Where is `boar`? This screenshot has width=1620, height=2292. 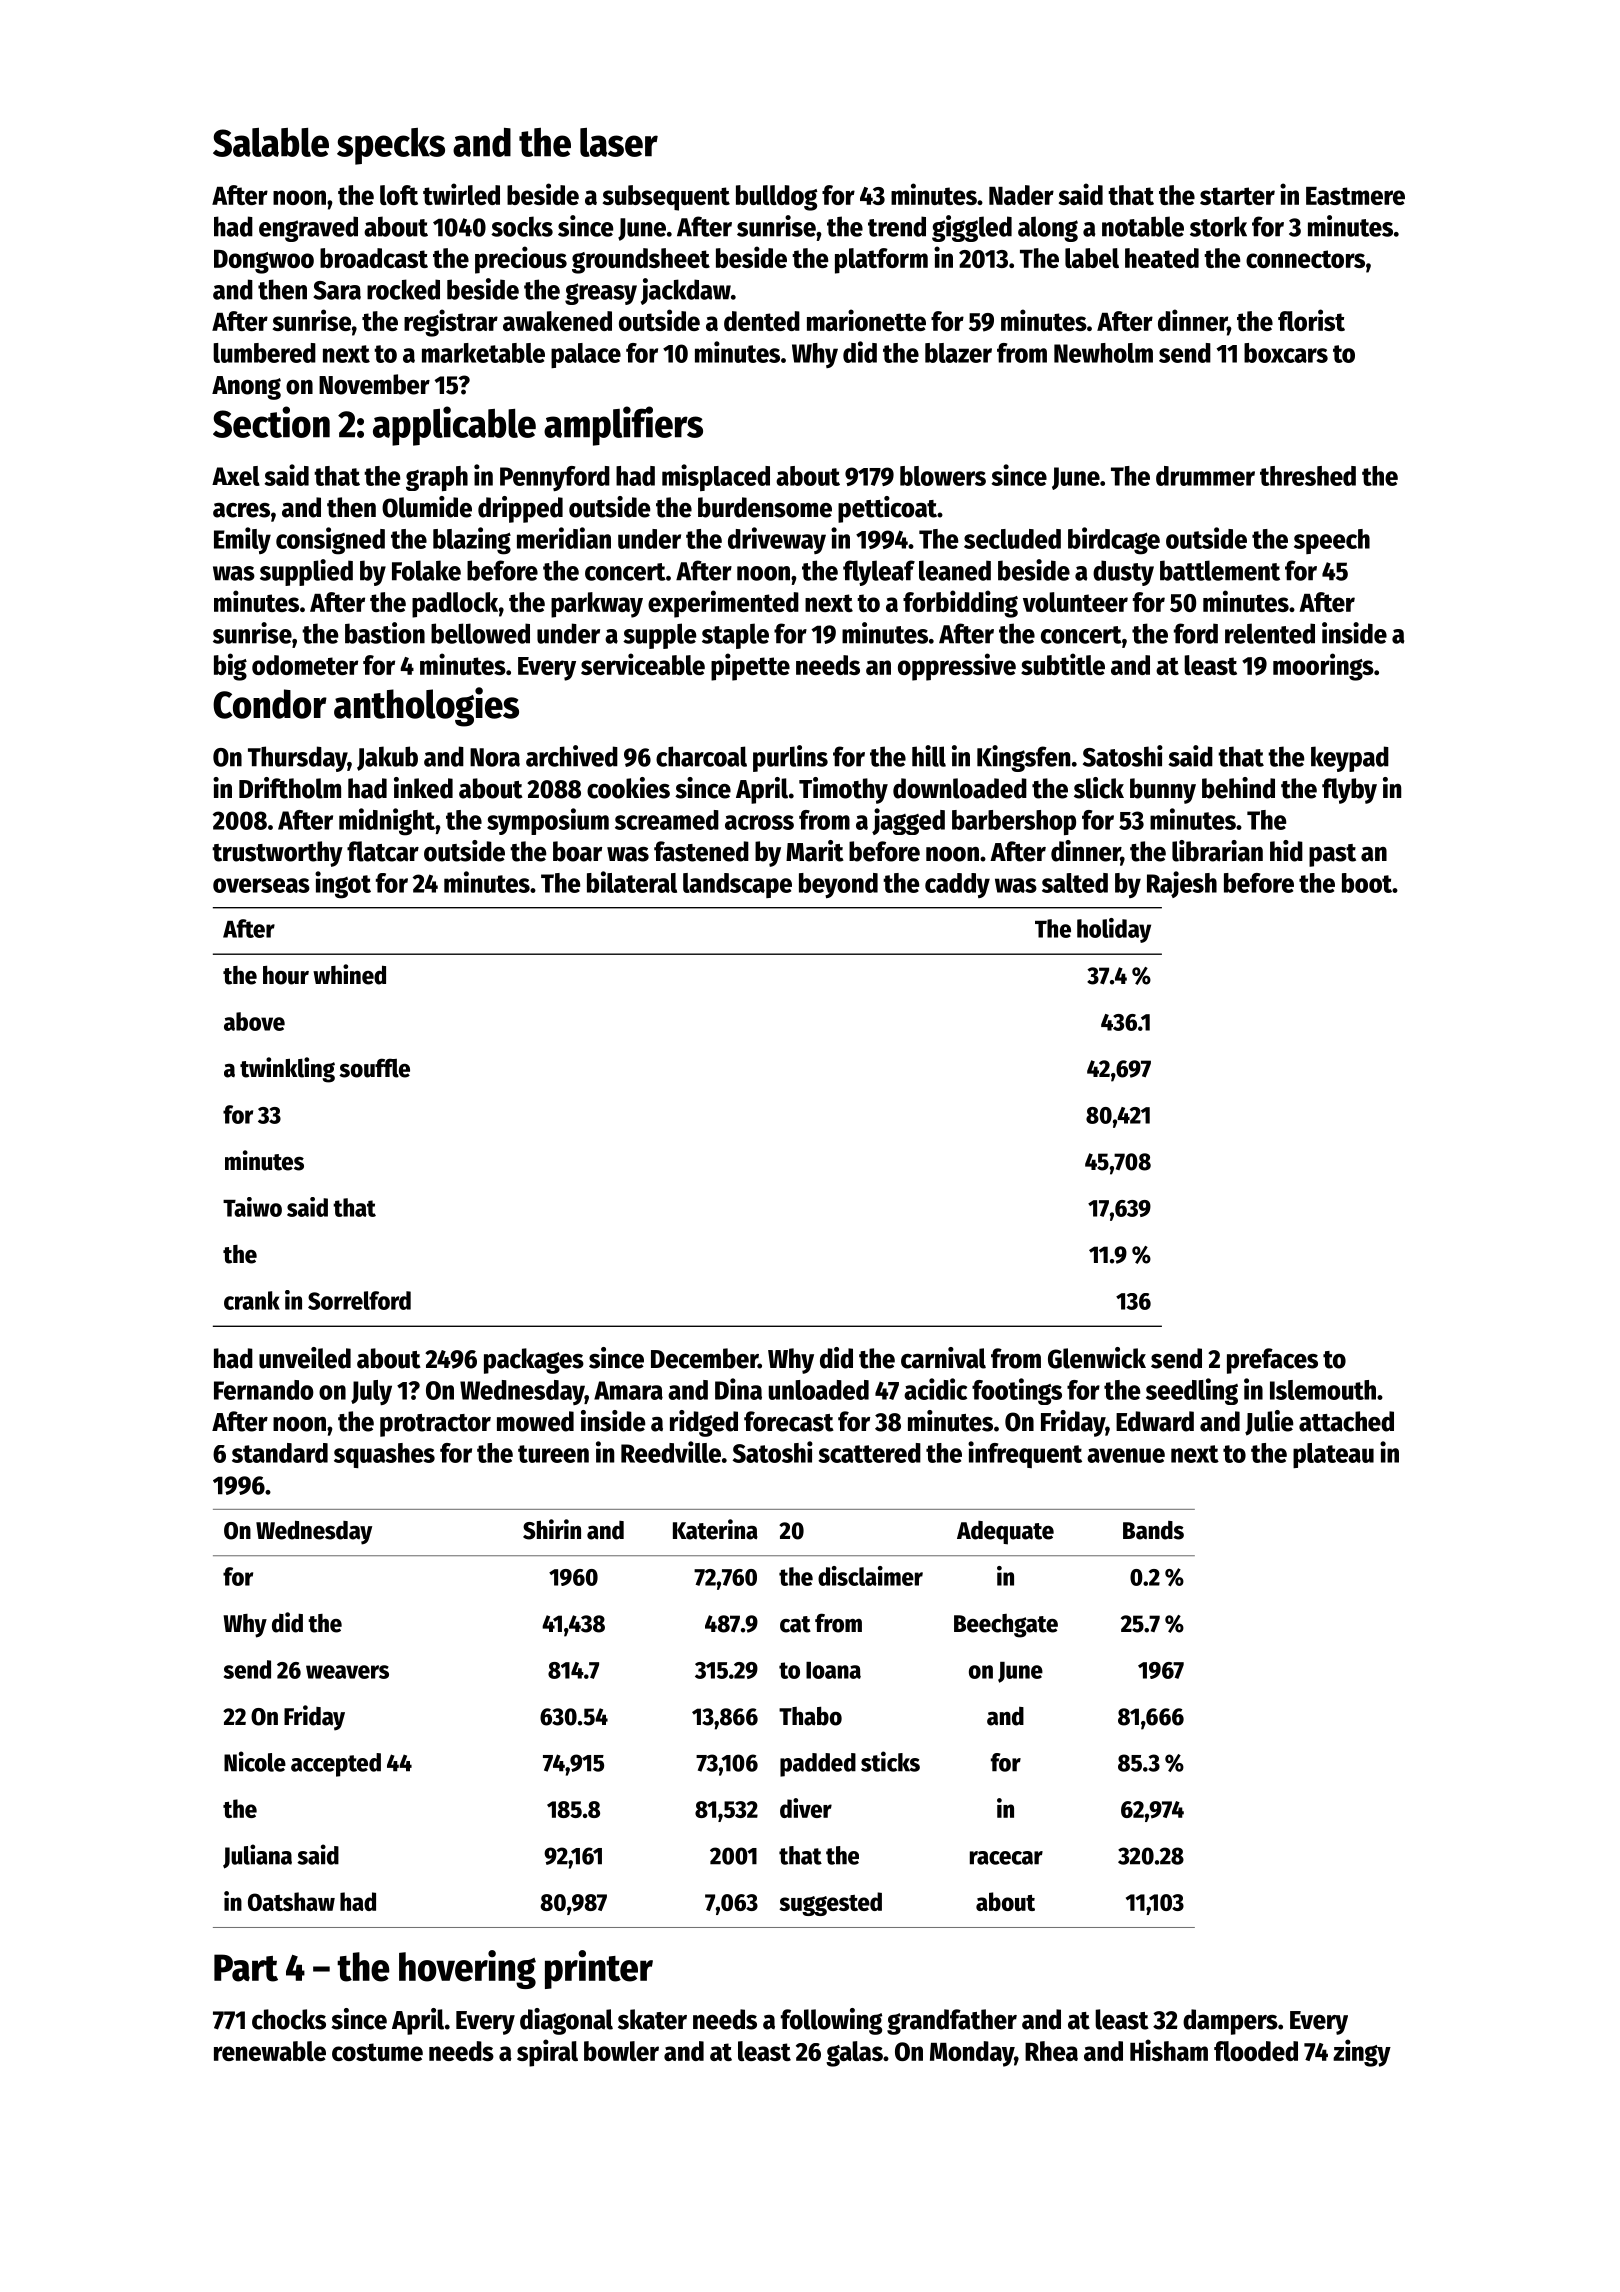 boar is located at coordinates (577, 851).
